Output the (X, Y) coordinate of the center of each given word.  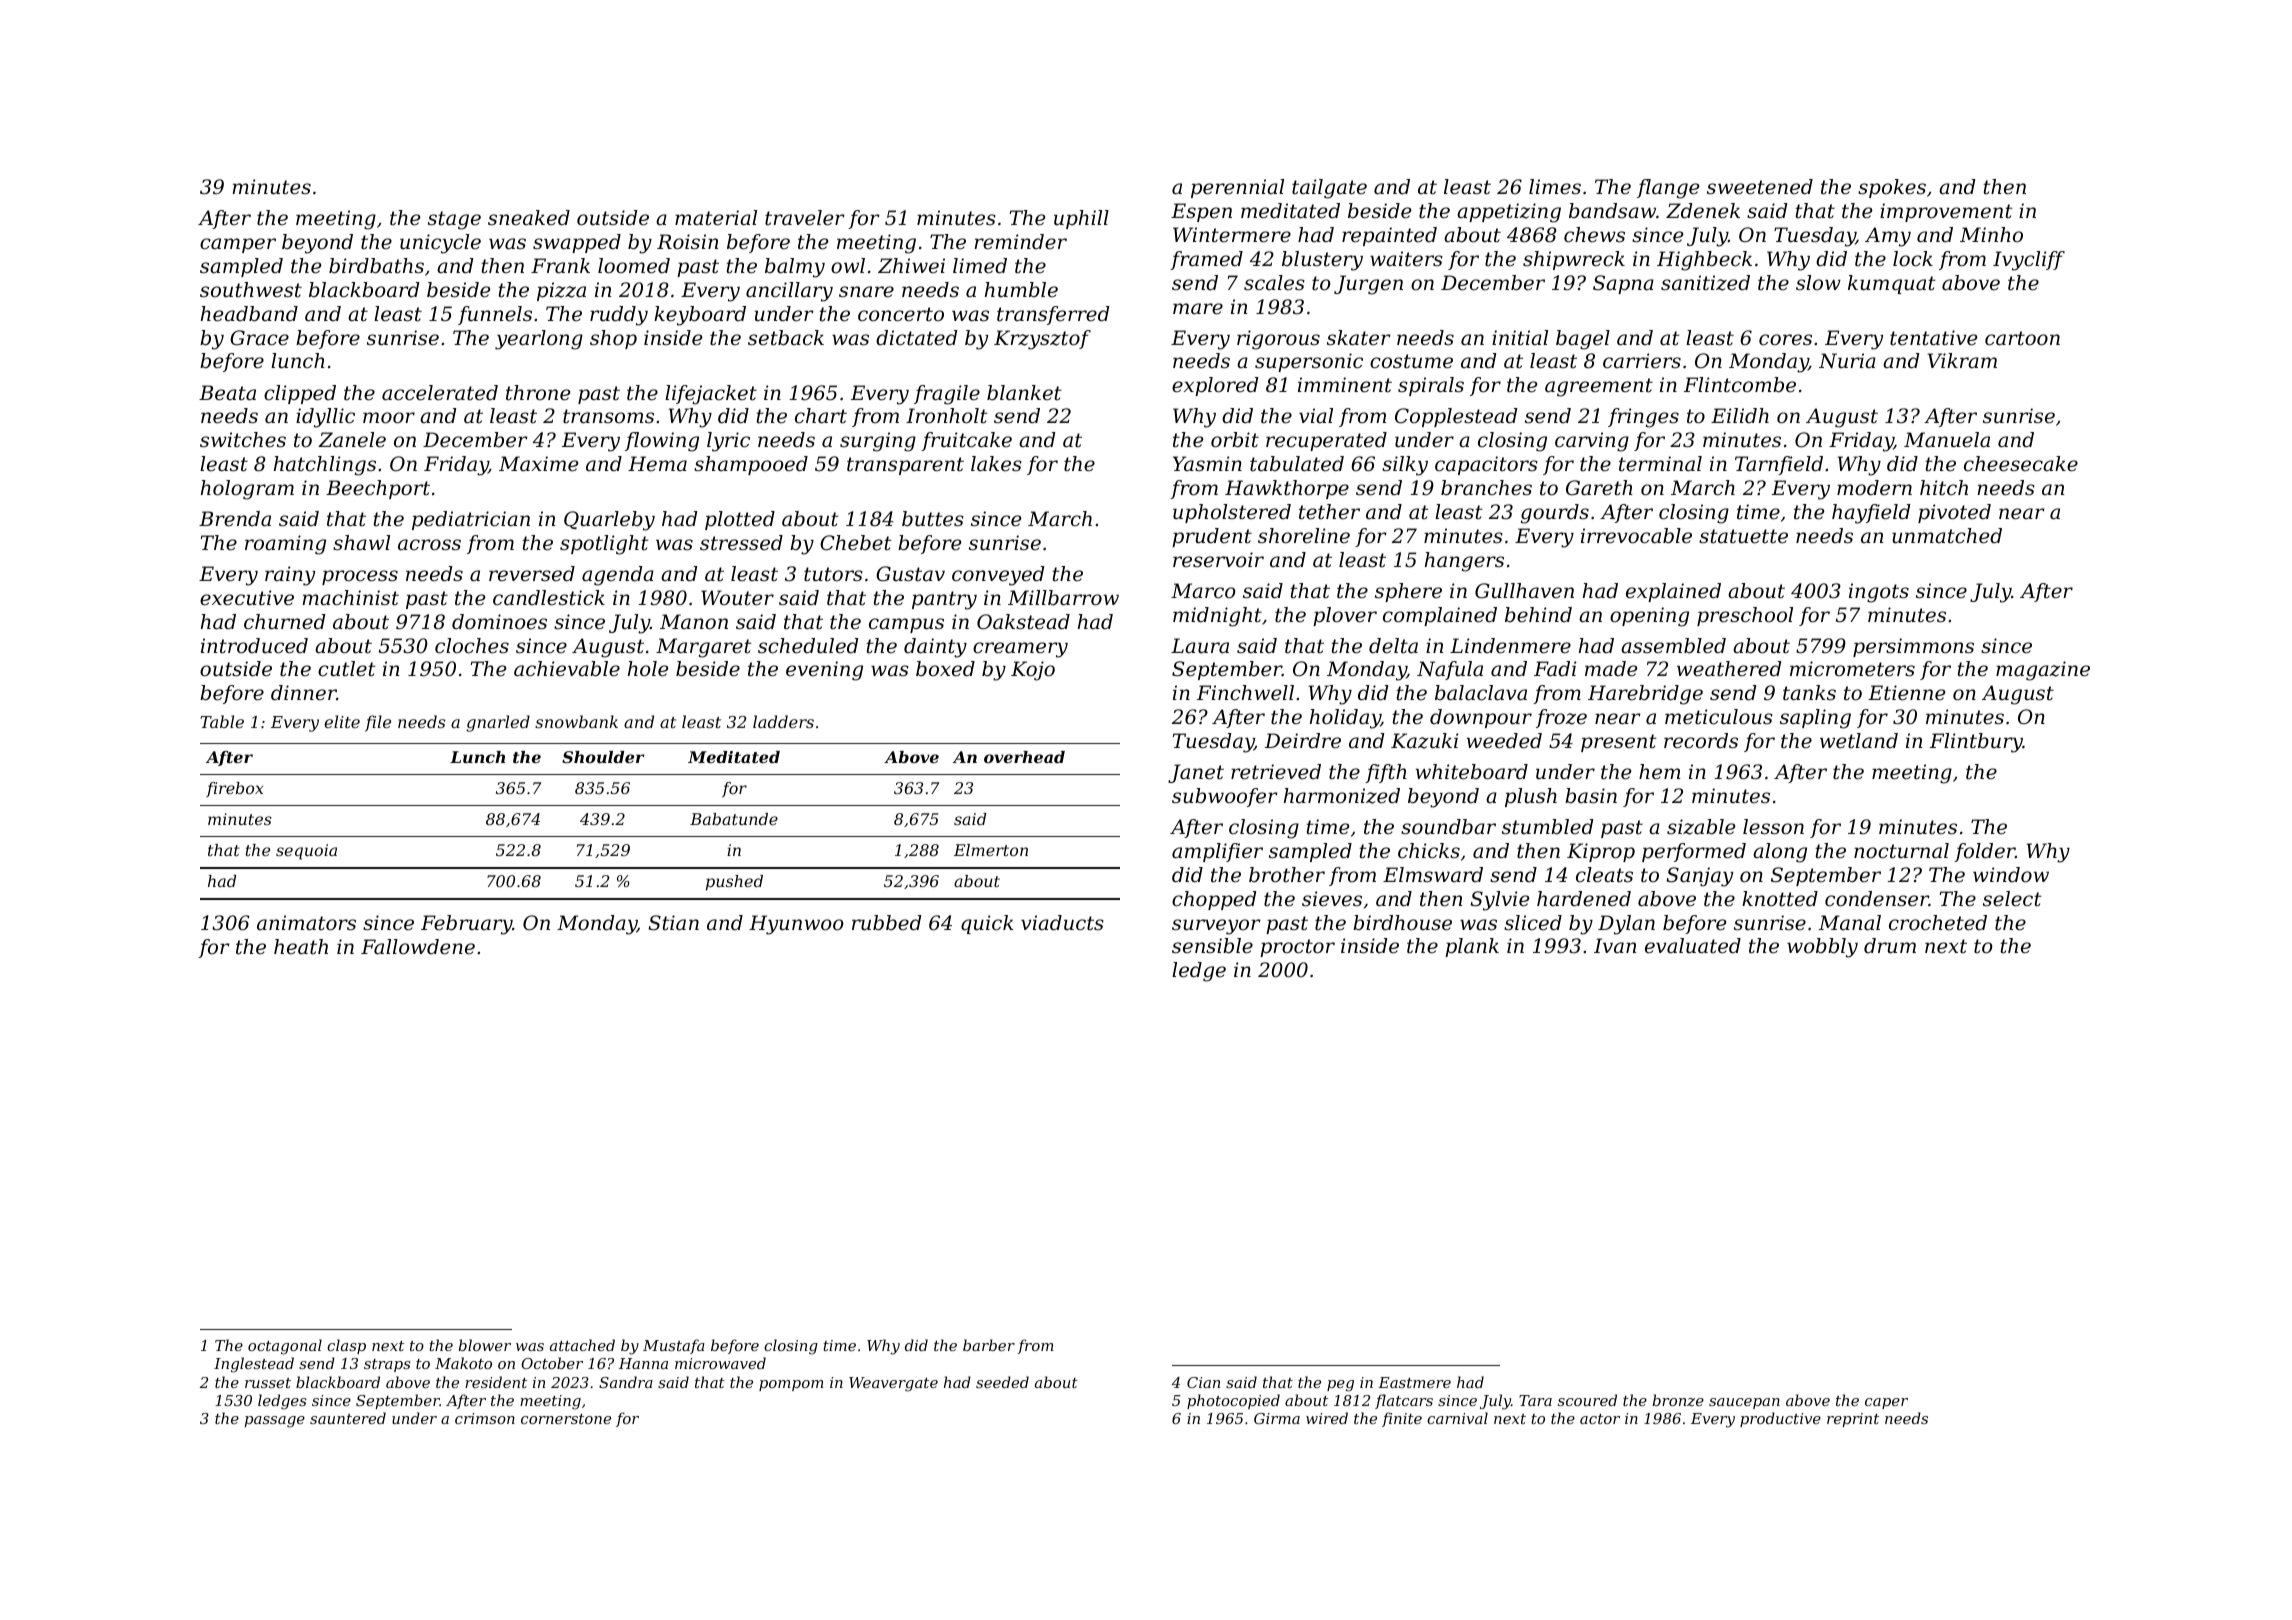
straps (387, 1365)
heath (301, 947)
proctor (1297, 948)
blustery (1322, 261)
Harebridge (1645, 695)
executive (247, 598)
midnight (1217, 617)
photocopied (1233, 1401)
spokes (1892, 188)
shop (613, 339)
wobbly (1822, 948)
